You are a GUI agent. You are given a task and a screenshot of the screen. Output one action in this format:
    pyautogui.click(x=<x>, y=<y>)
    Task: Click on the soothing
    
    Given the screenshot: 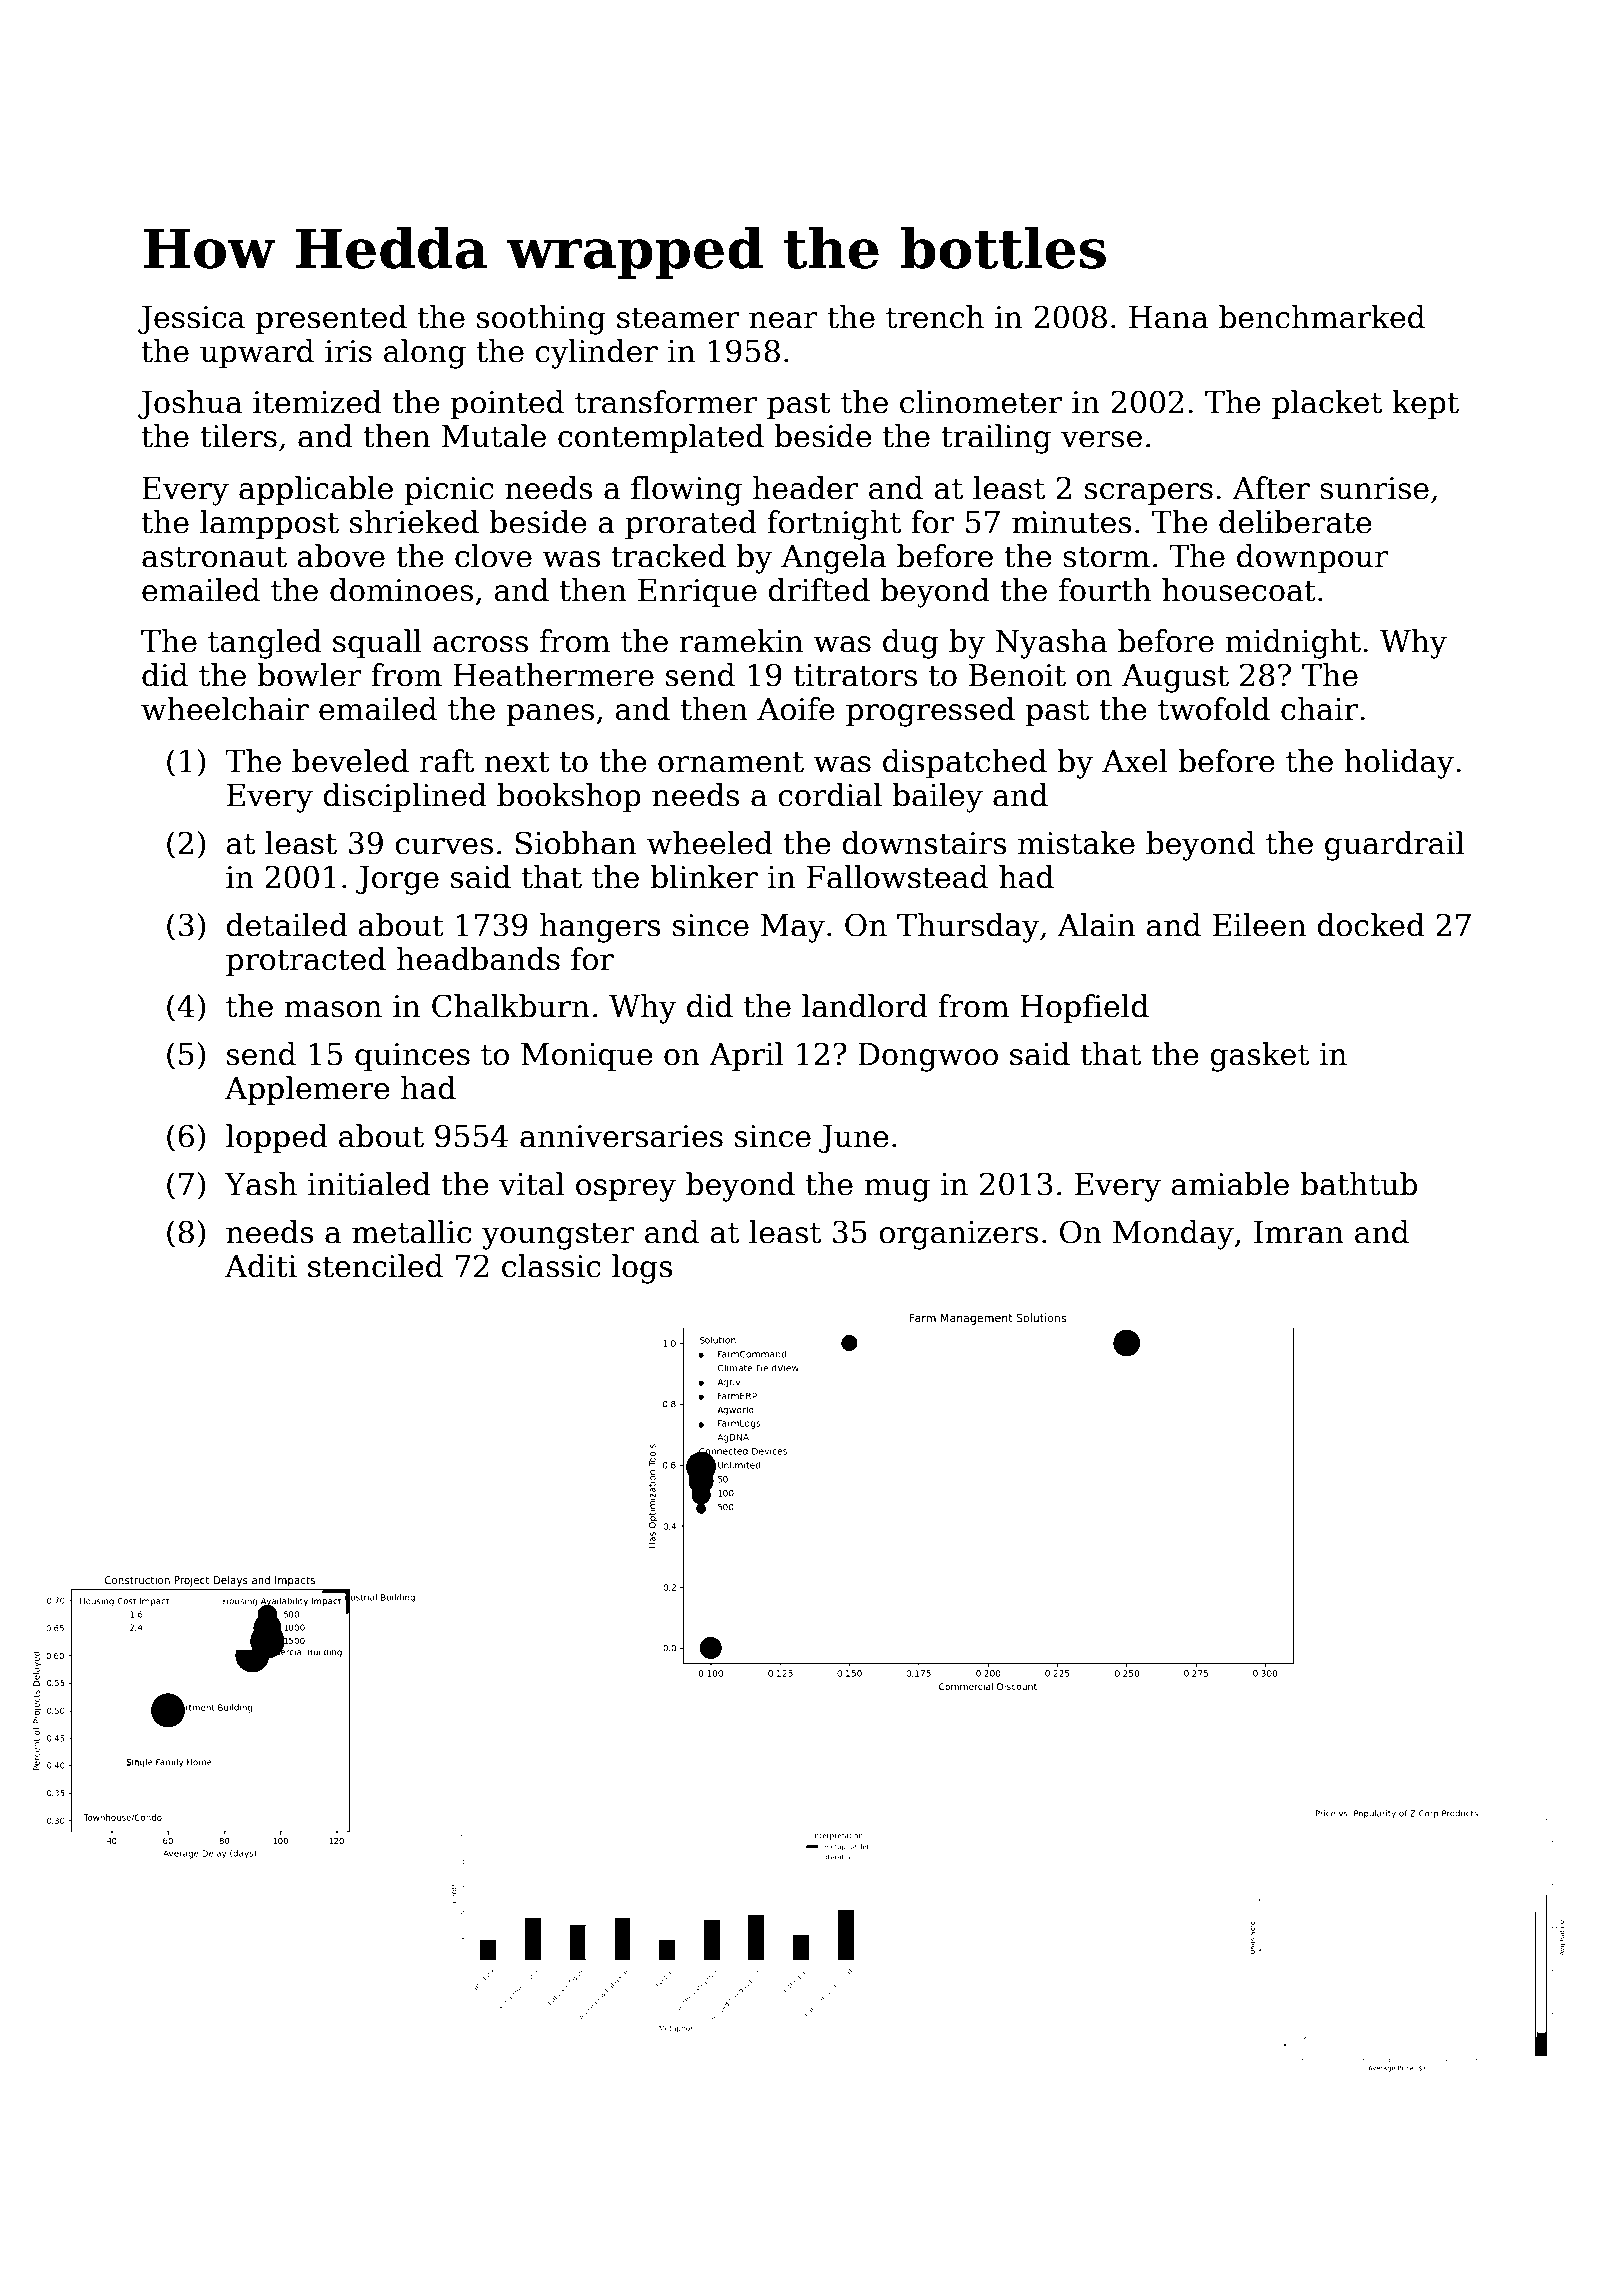 What is the action you would take?
    pyautogui.click(x=541, y=320)
